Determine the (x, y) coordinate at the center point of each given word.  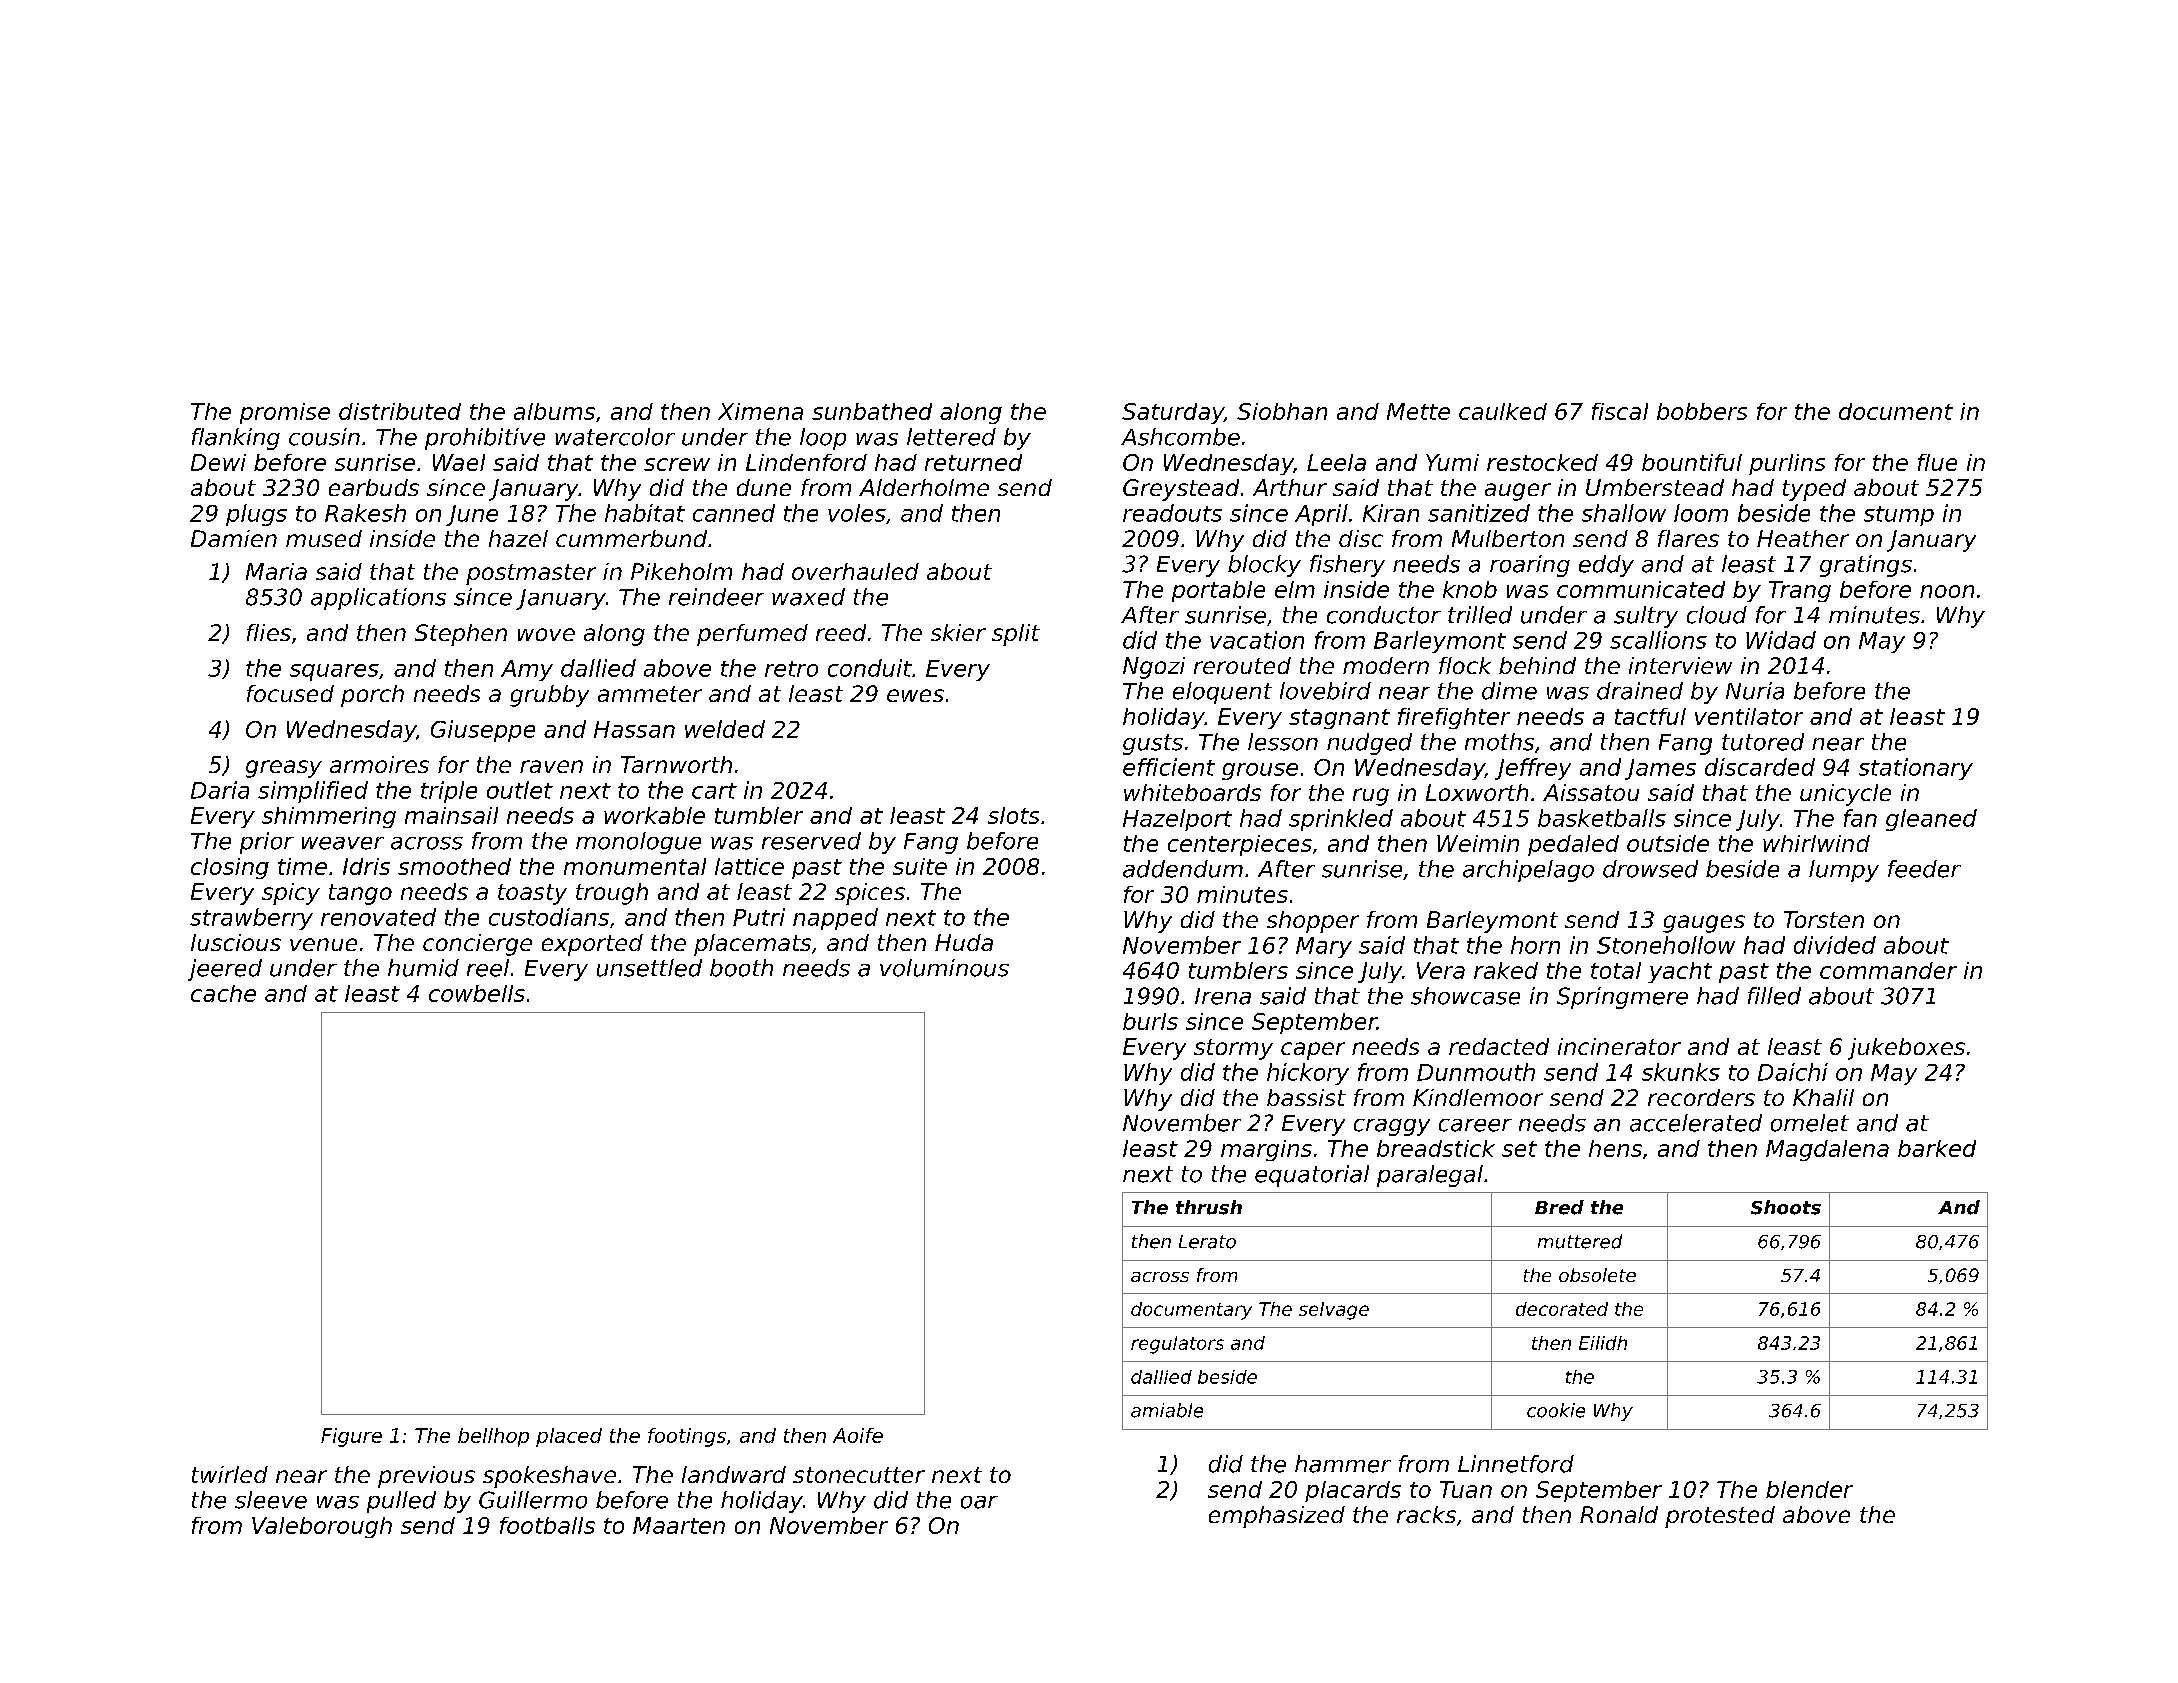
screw (677, 464)
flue (1937, 462)
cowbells (477, 993)
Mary (1324, 947)
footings (687, 1437)
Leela (1336, 462)
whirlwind (1816, 843)
